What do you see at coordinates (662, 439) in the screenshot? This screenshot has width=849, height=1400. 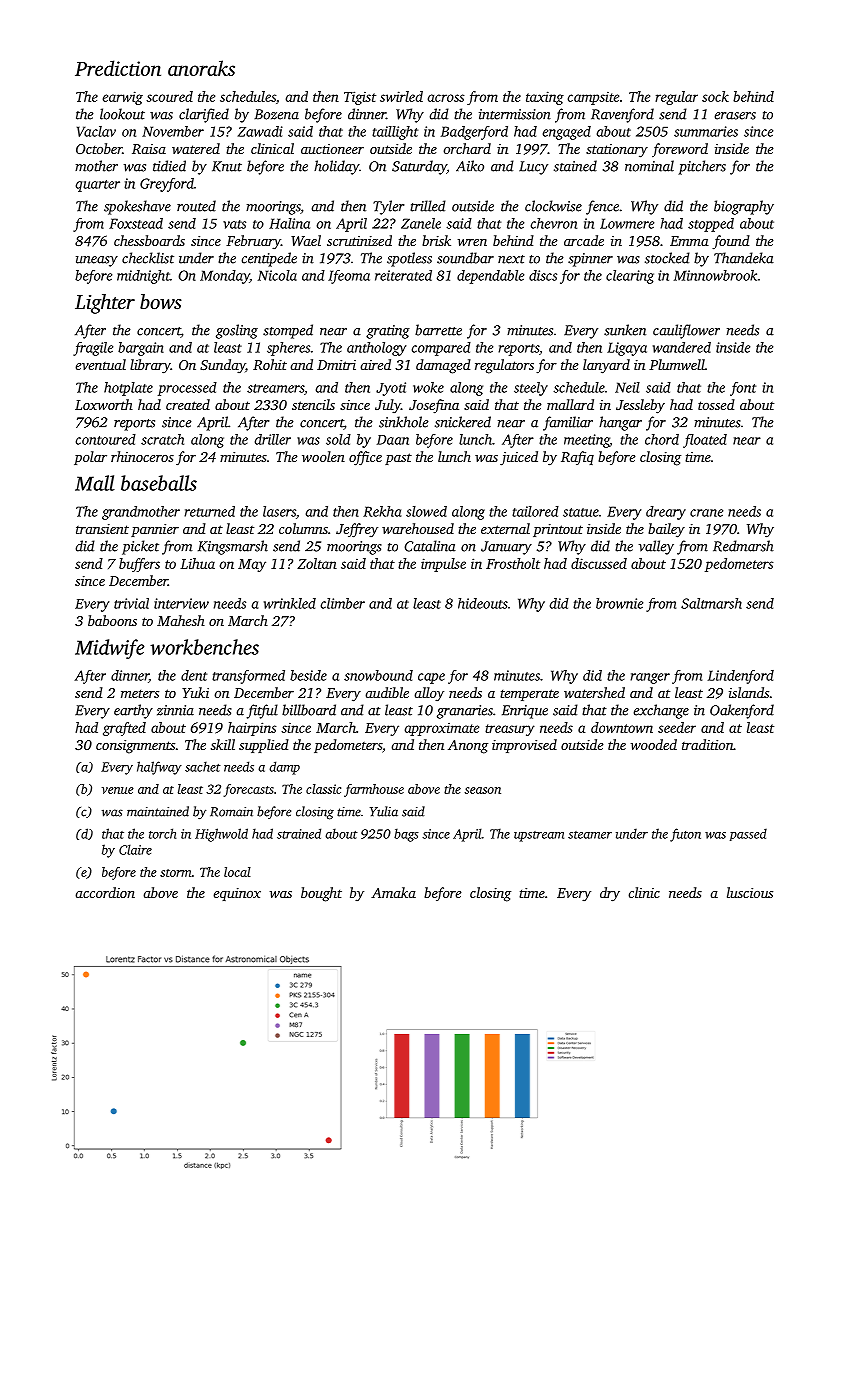 I see `chord` at bounding box center [662, 439].
